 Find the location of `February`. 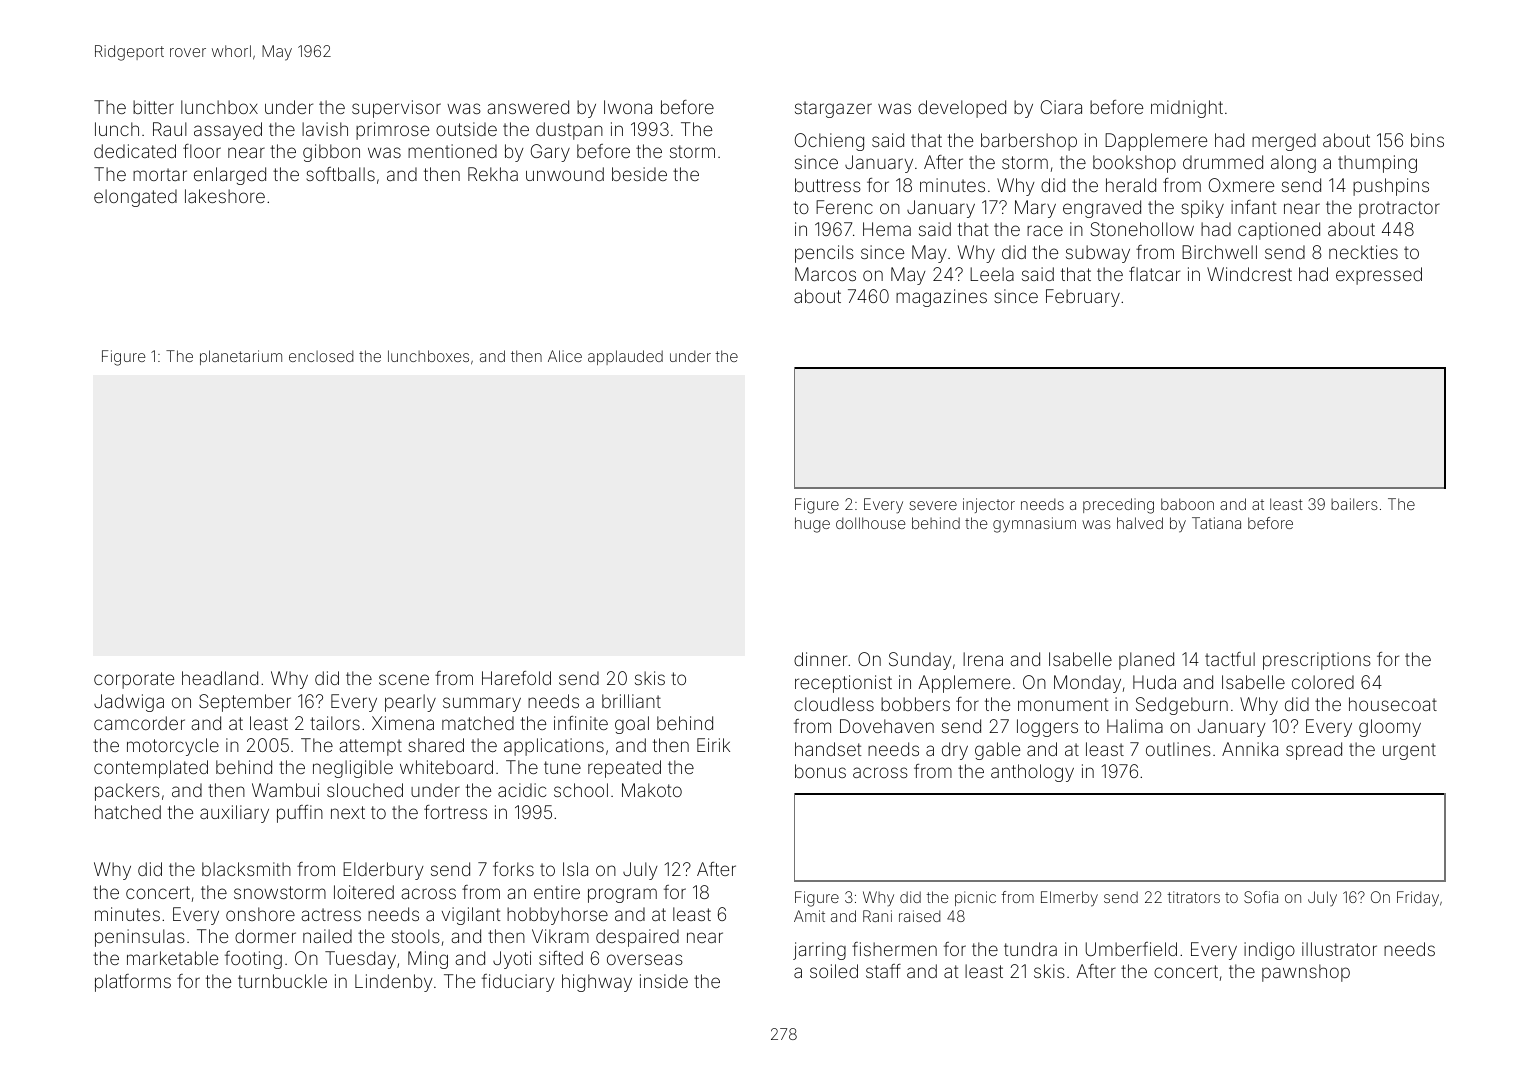

February is located at coordinates (1083, 298).
